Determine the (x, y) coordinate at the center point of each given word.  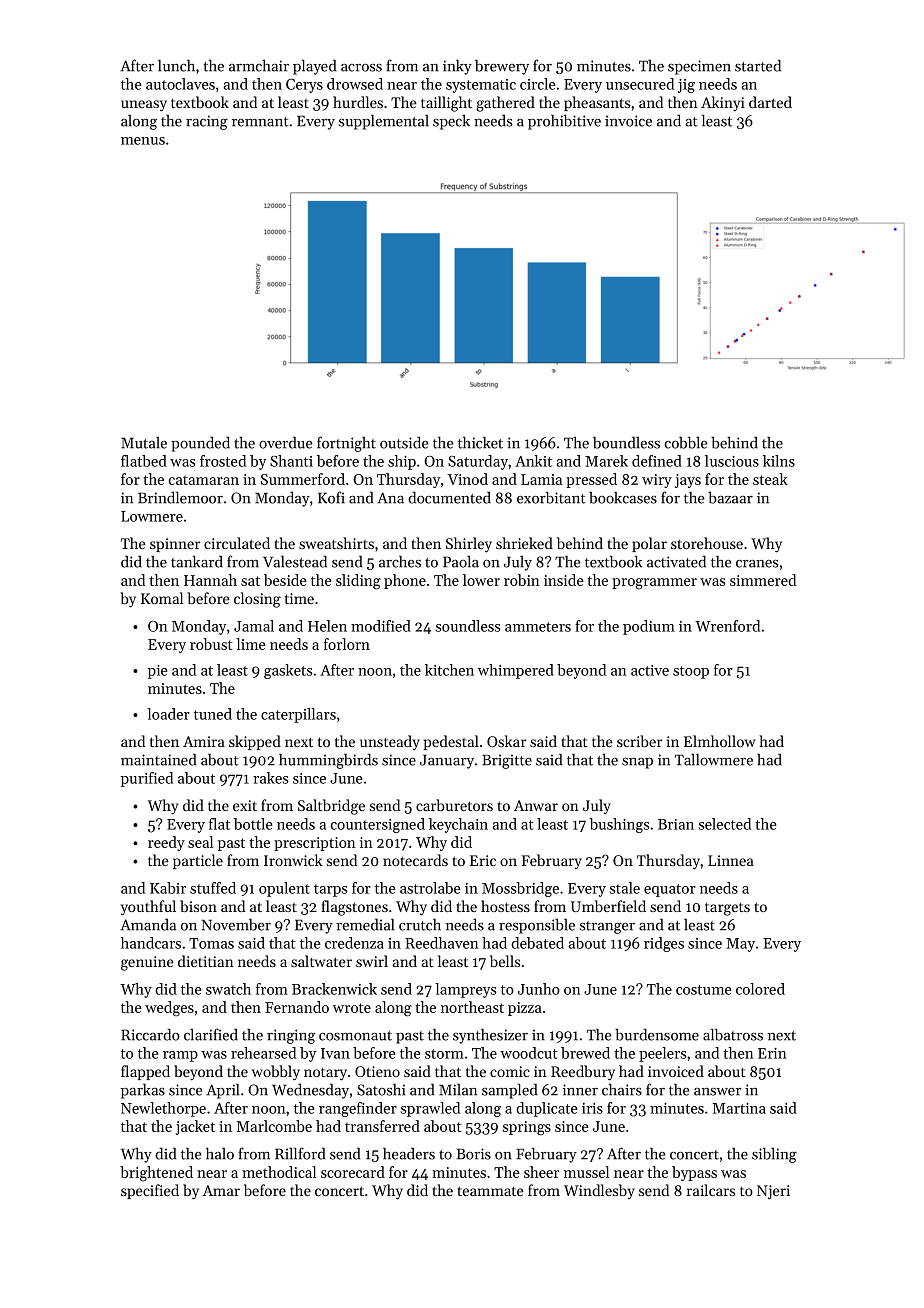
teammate (491, 1191)
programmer (654, 584)
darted (770, 102)
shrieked (524, 543)
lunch (176, 65)
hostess (505, 906)
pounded (200, 444)
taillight (446, 104)
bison (198, 906)
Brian (676, 824)
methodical (279, 1172)
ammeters (538, 627)
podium (649, 627)
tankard (197, 561)
